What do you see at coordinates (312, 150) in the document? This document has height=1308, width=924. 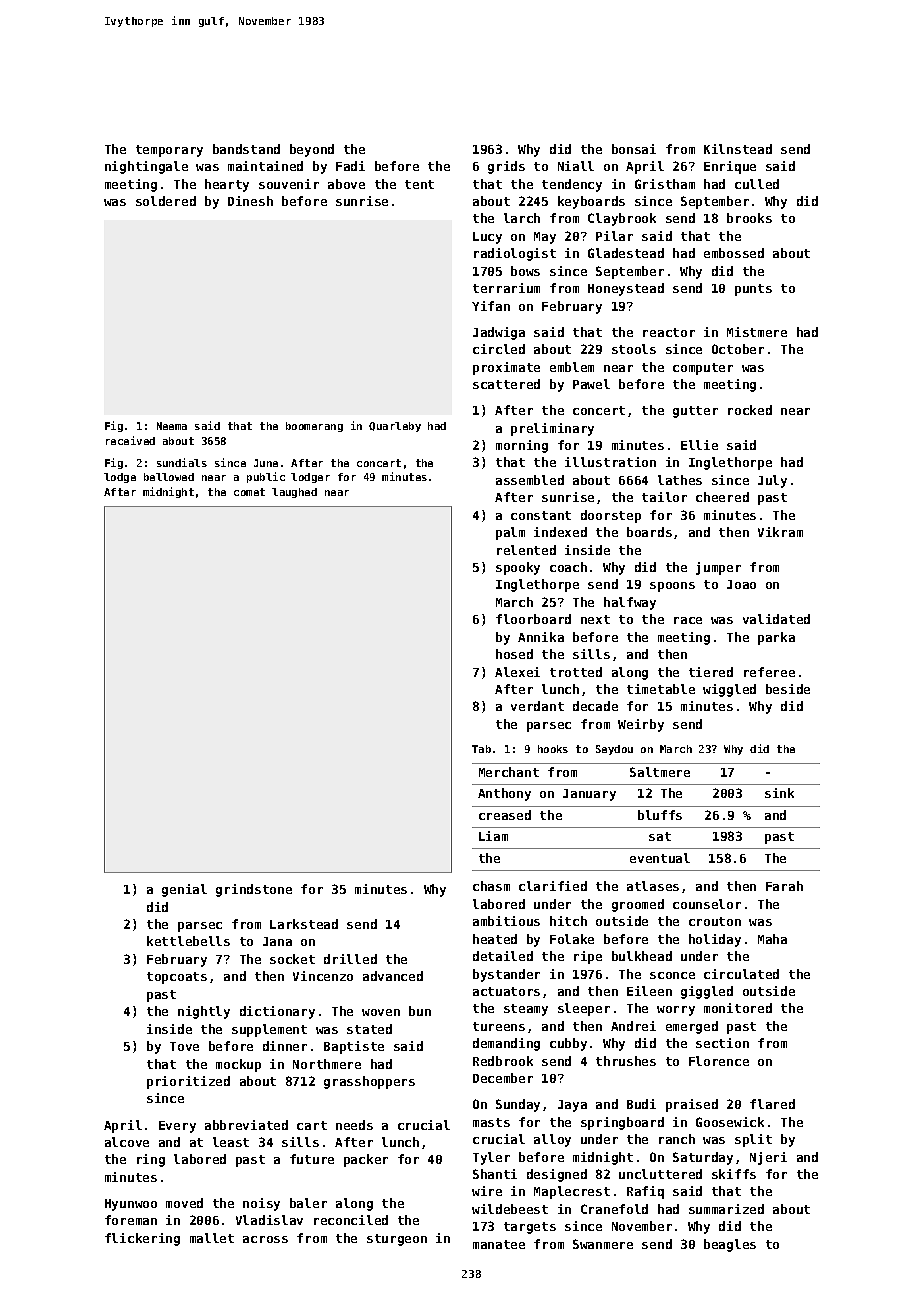 I see `beyond` at bounding box center [312, 150].
